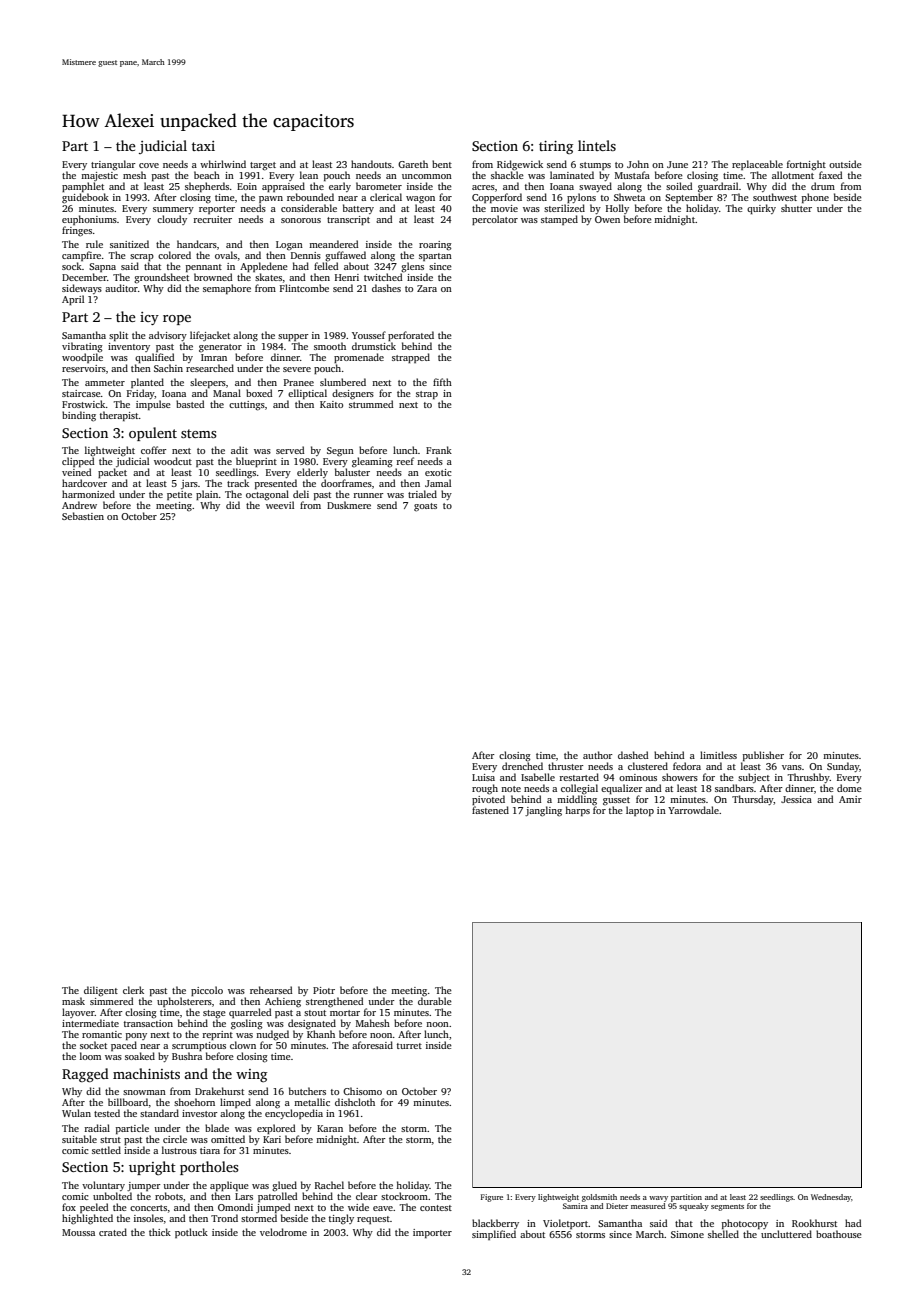 This document has width=924, height=1308. What do you see at coordinates (439, 450) in the document?
I see `Frank` at bounding box center [439, 450].
